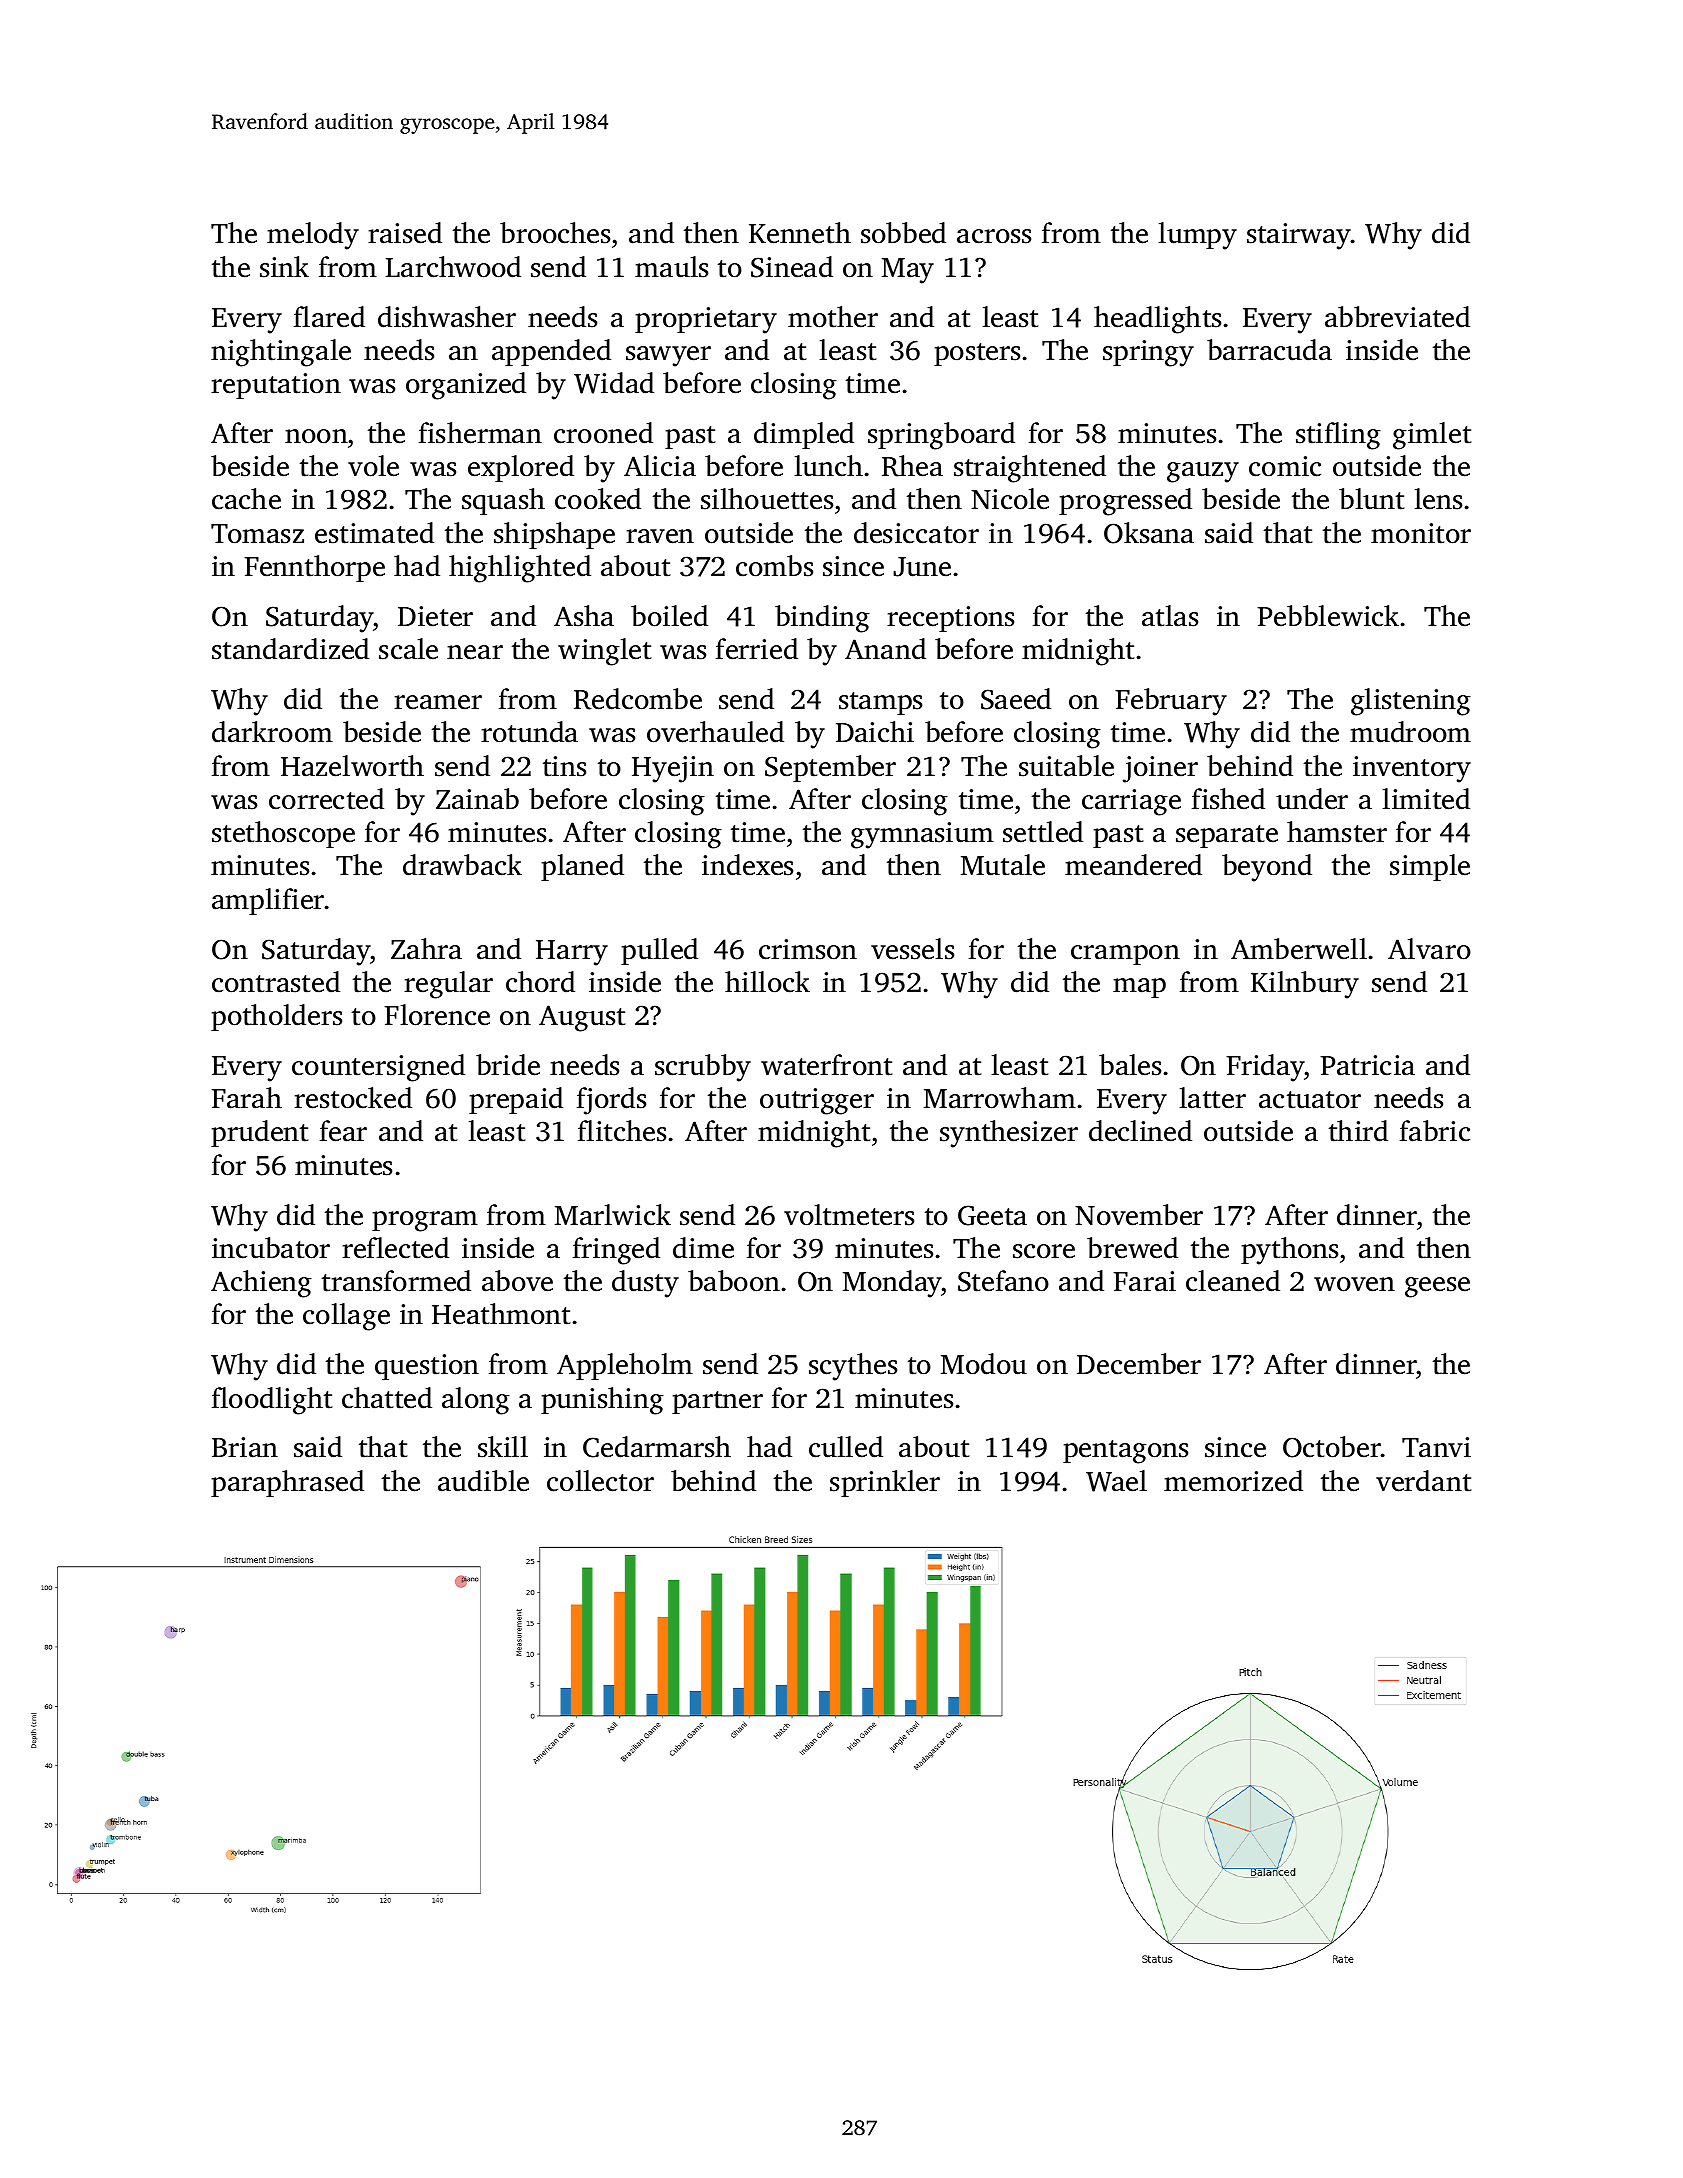 The height and width of the screenshot is (2178, 1683). I want to click on audible, so click(483, 1481).
